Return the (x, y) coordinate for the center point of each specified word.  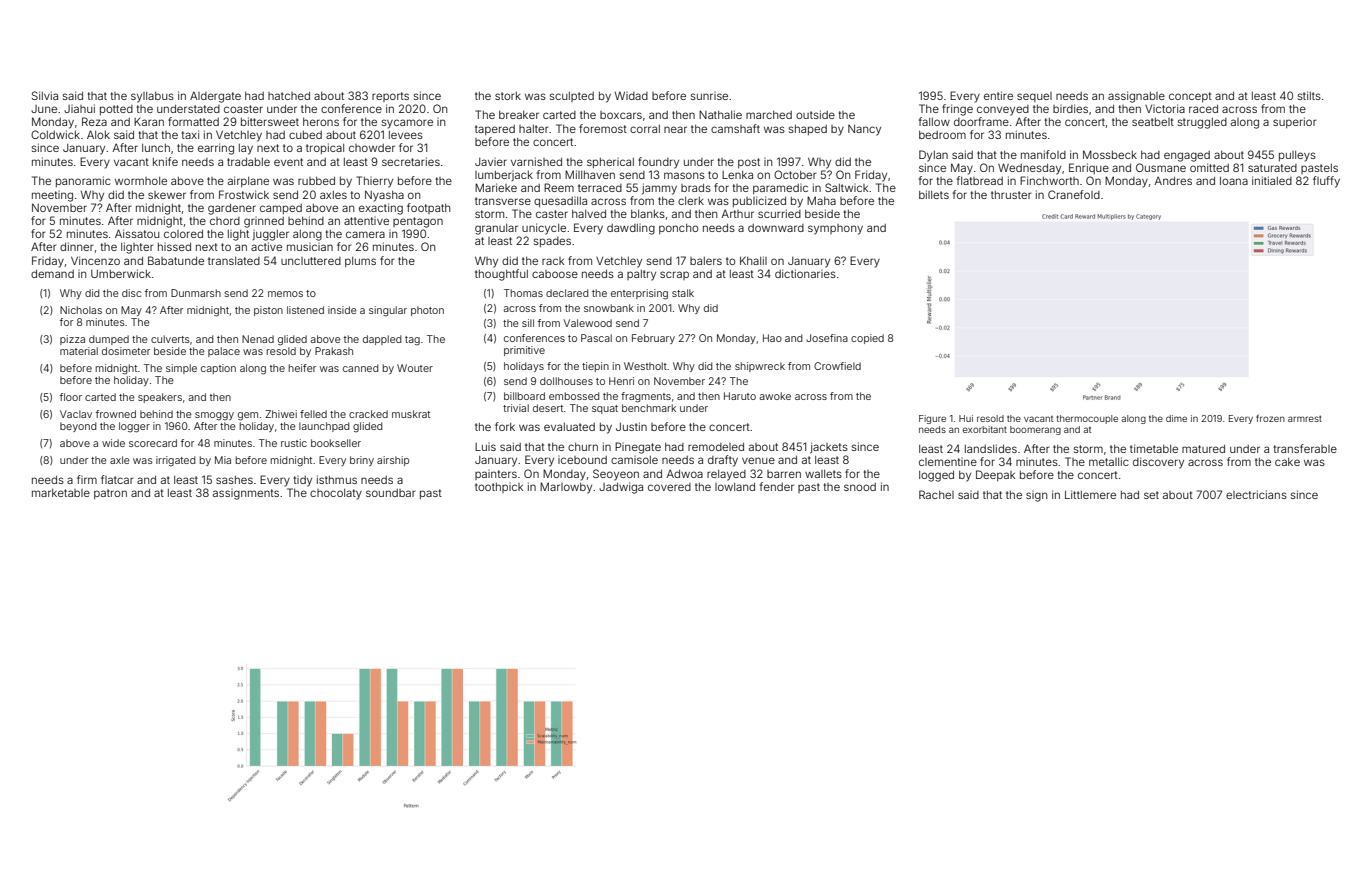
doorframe (981, 121)
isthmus (337, 479)
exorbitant (985, 429)
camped (281, 209)
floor (71, 397)
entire (998, 95)
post (749, 163)
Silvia (45, 95)
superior (1294, 122)
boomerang (1035, 430)
